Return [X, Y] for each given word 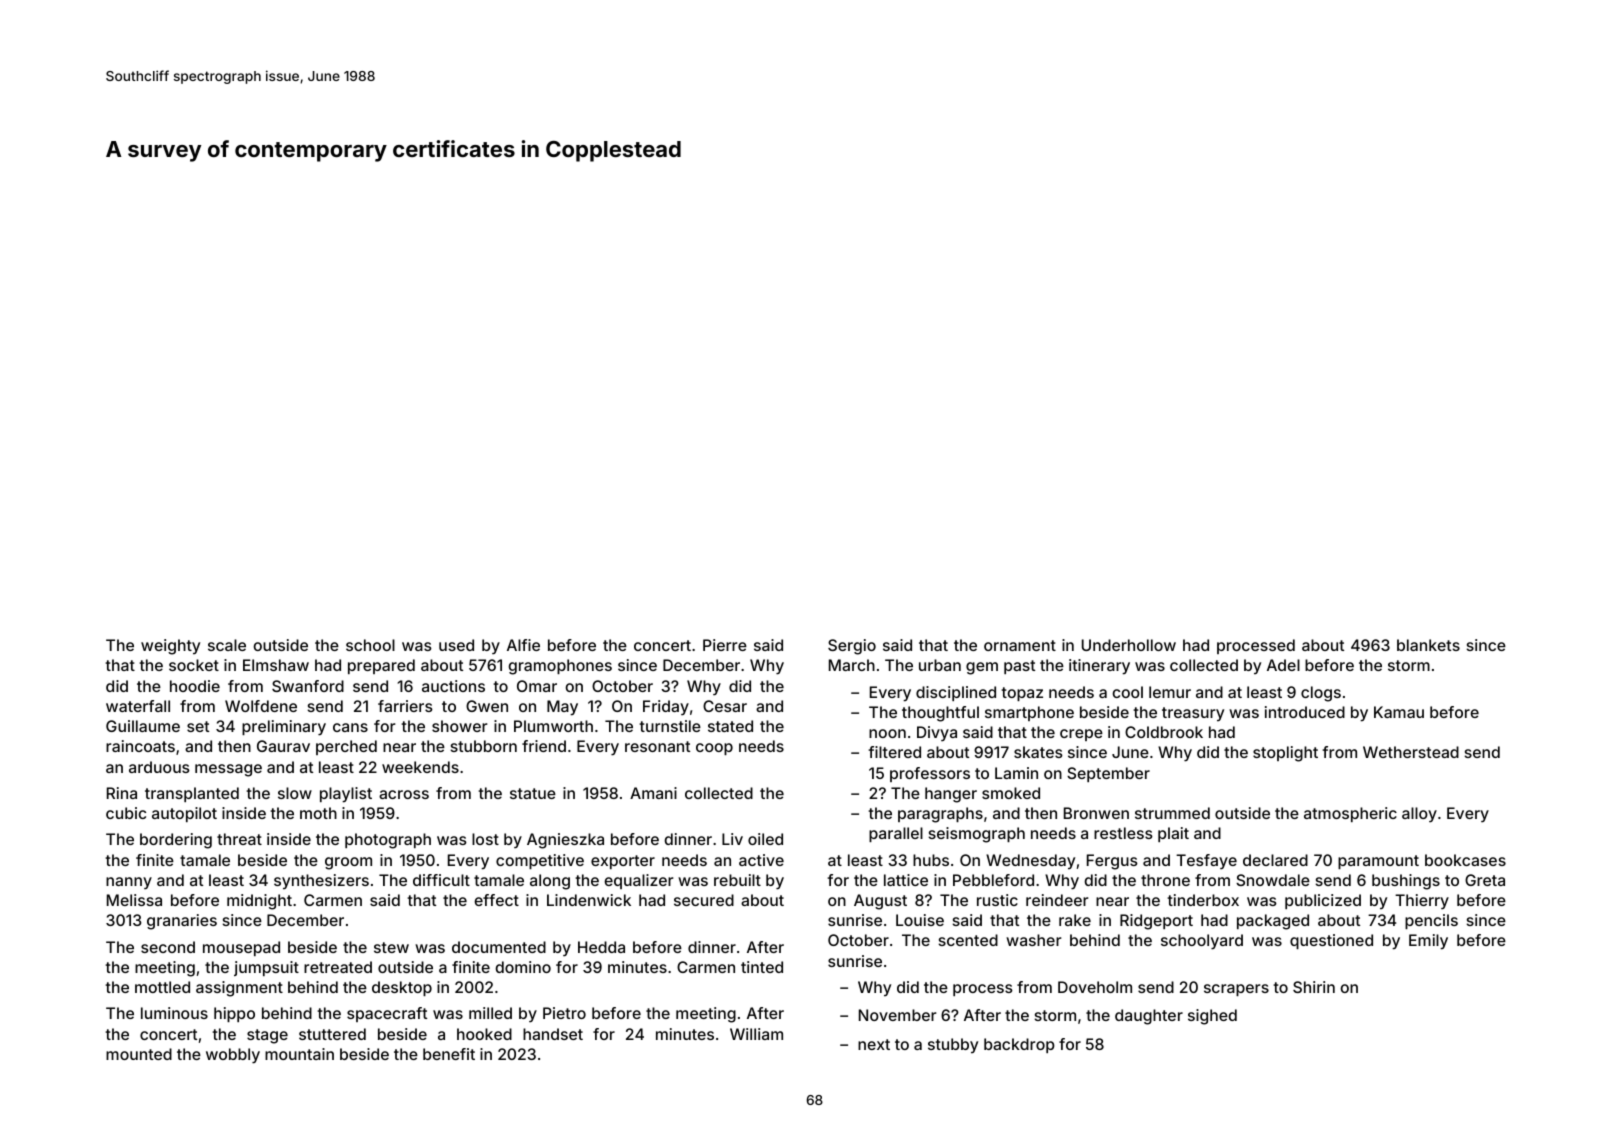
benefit [449, 1054]
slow [295, 793]
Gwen [487, 706]
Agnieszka [565, 841]
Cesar [725, 706]
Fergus [1112, 862]
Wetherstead [1411, 752]
